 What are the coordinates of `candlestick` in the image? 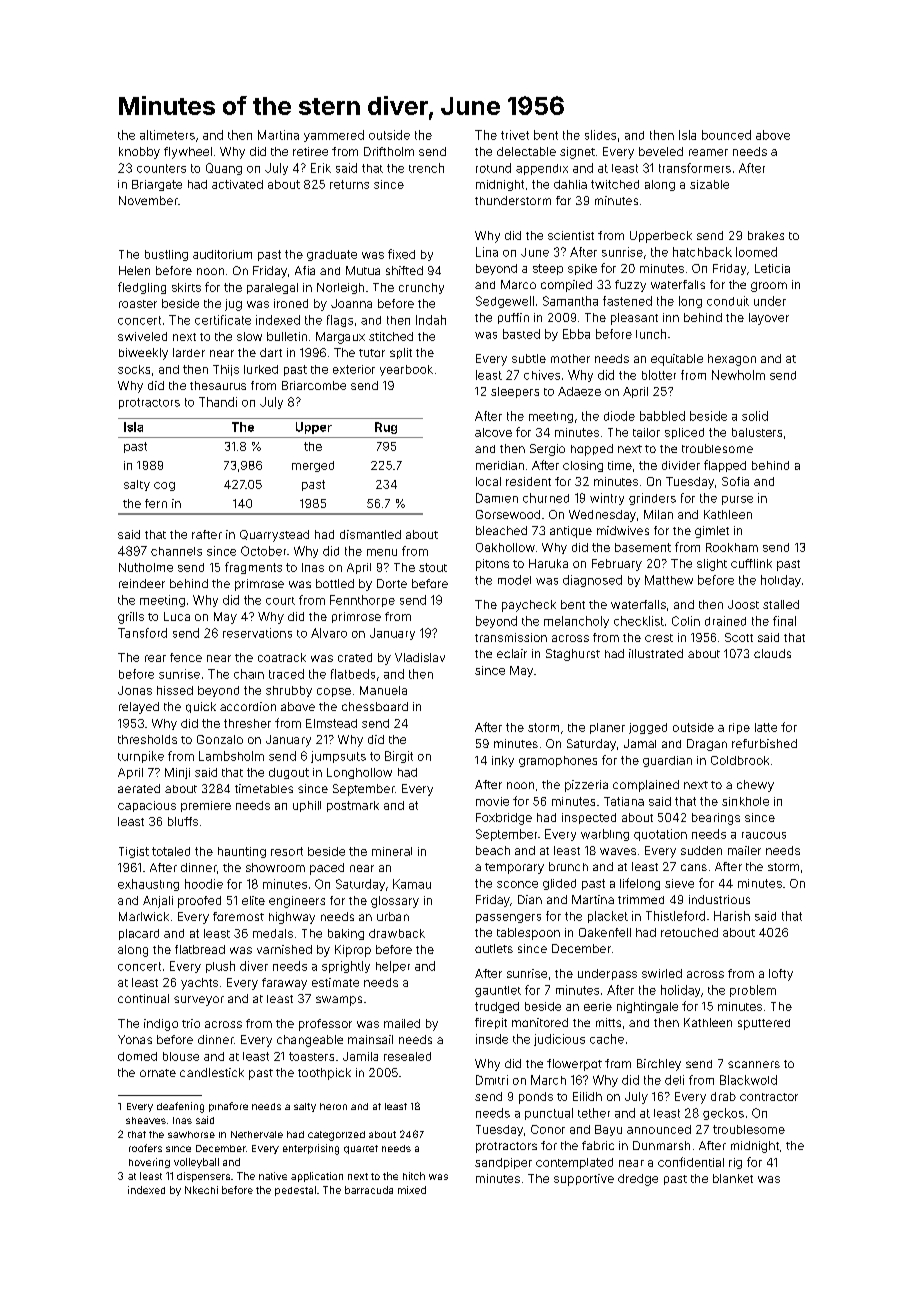 It's located at (212, 1072).
